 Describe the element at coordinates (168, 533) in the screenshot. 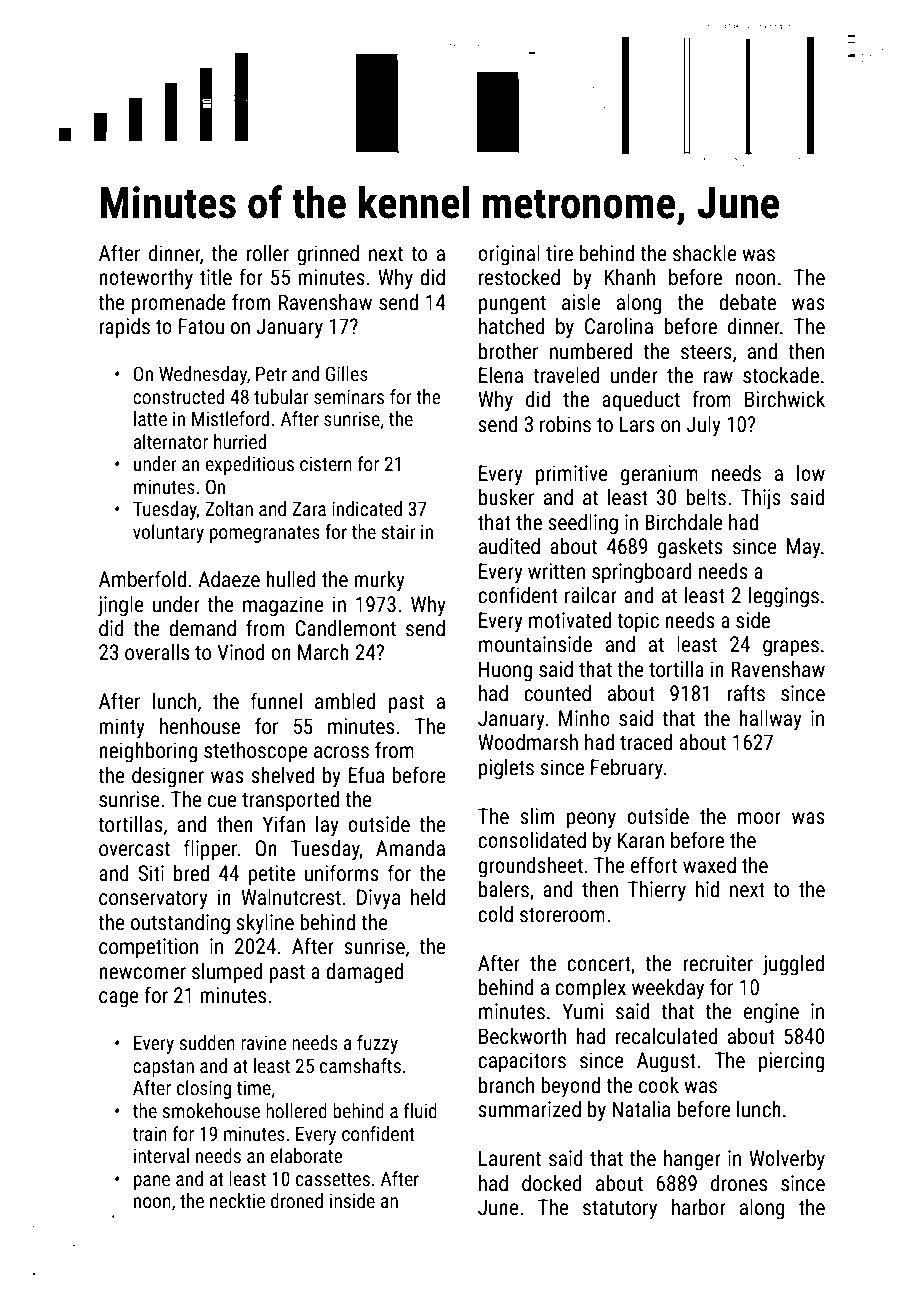

I see `voluntary` at that location.
